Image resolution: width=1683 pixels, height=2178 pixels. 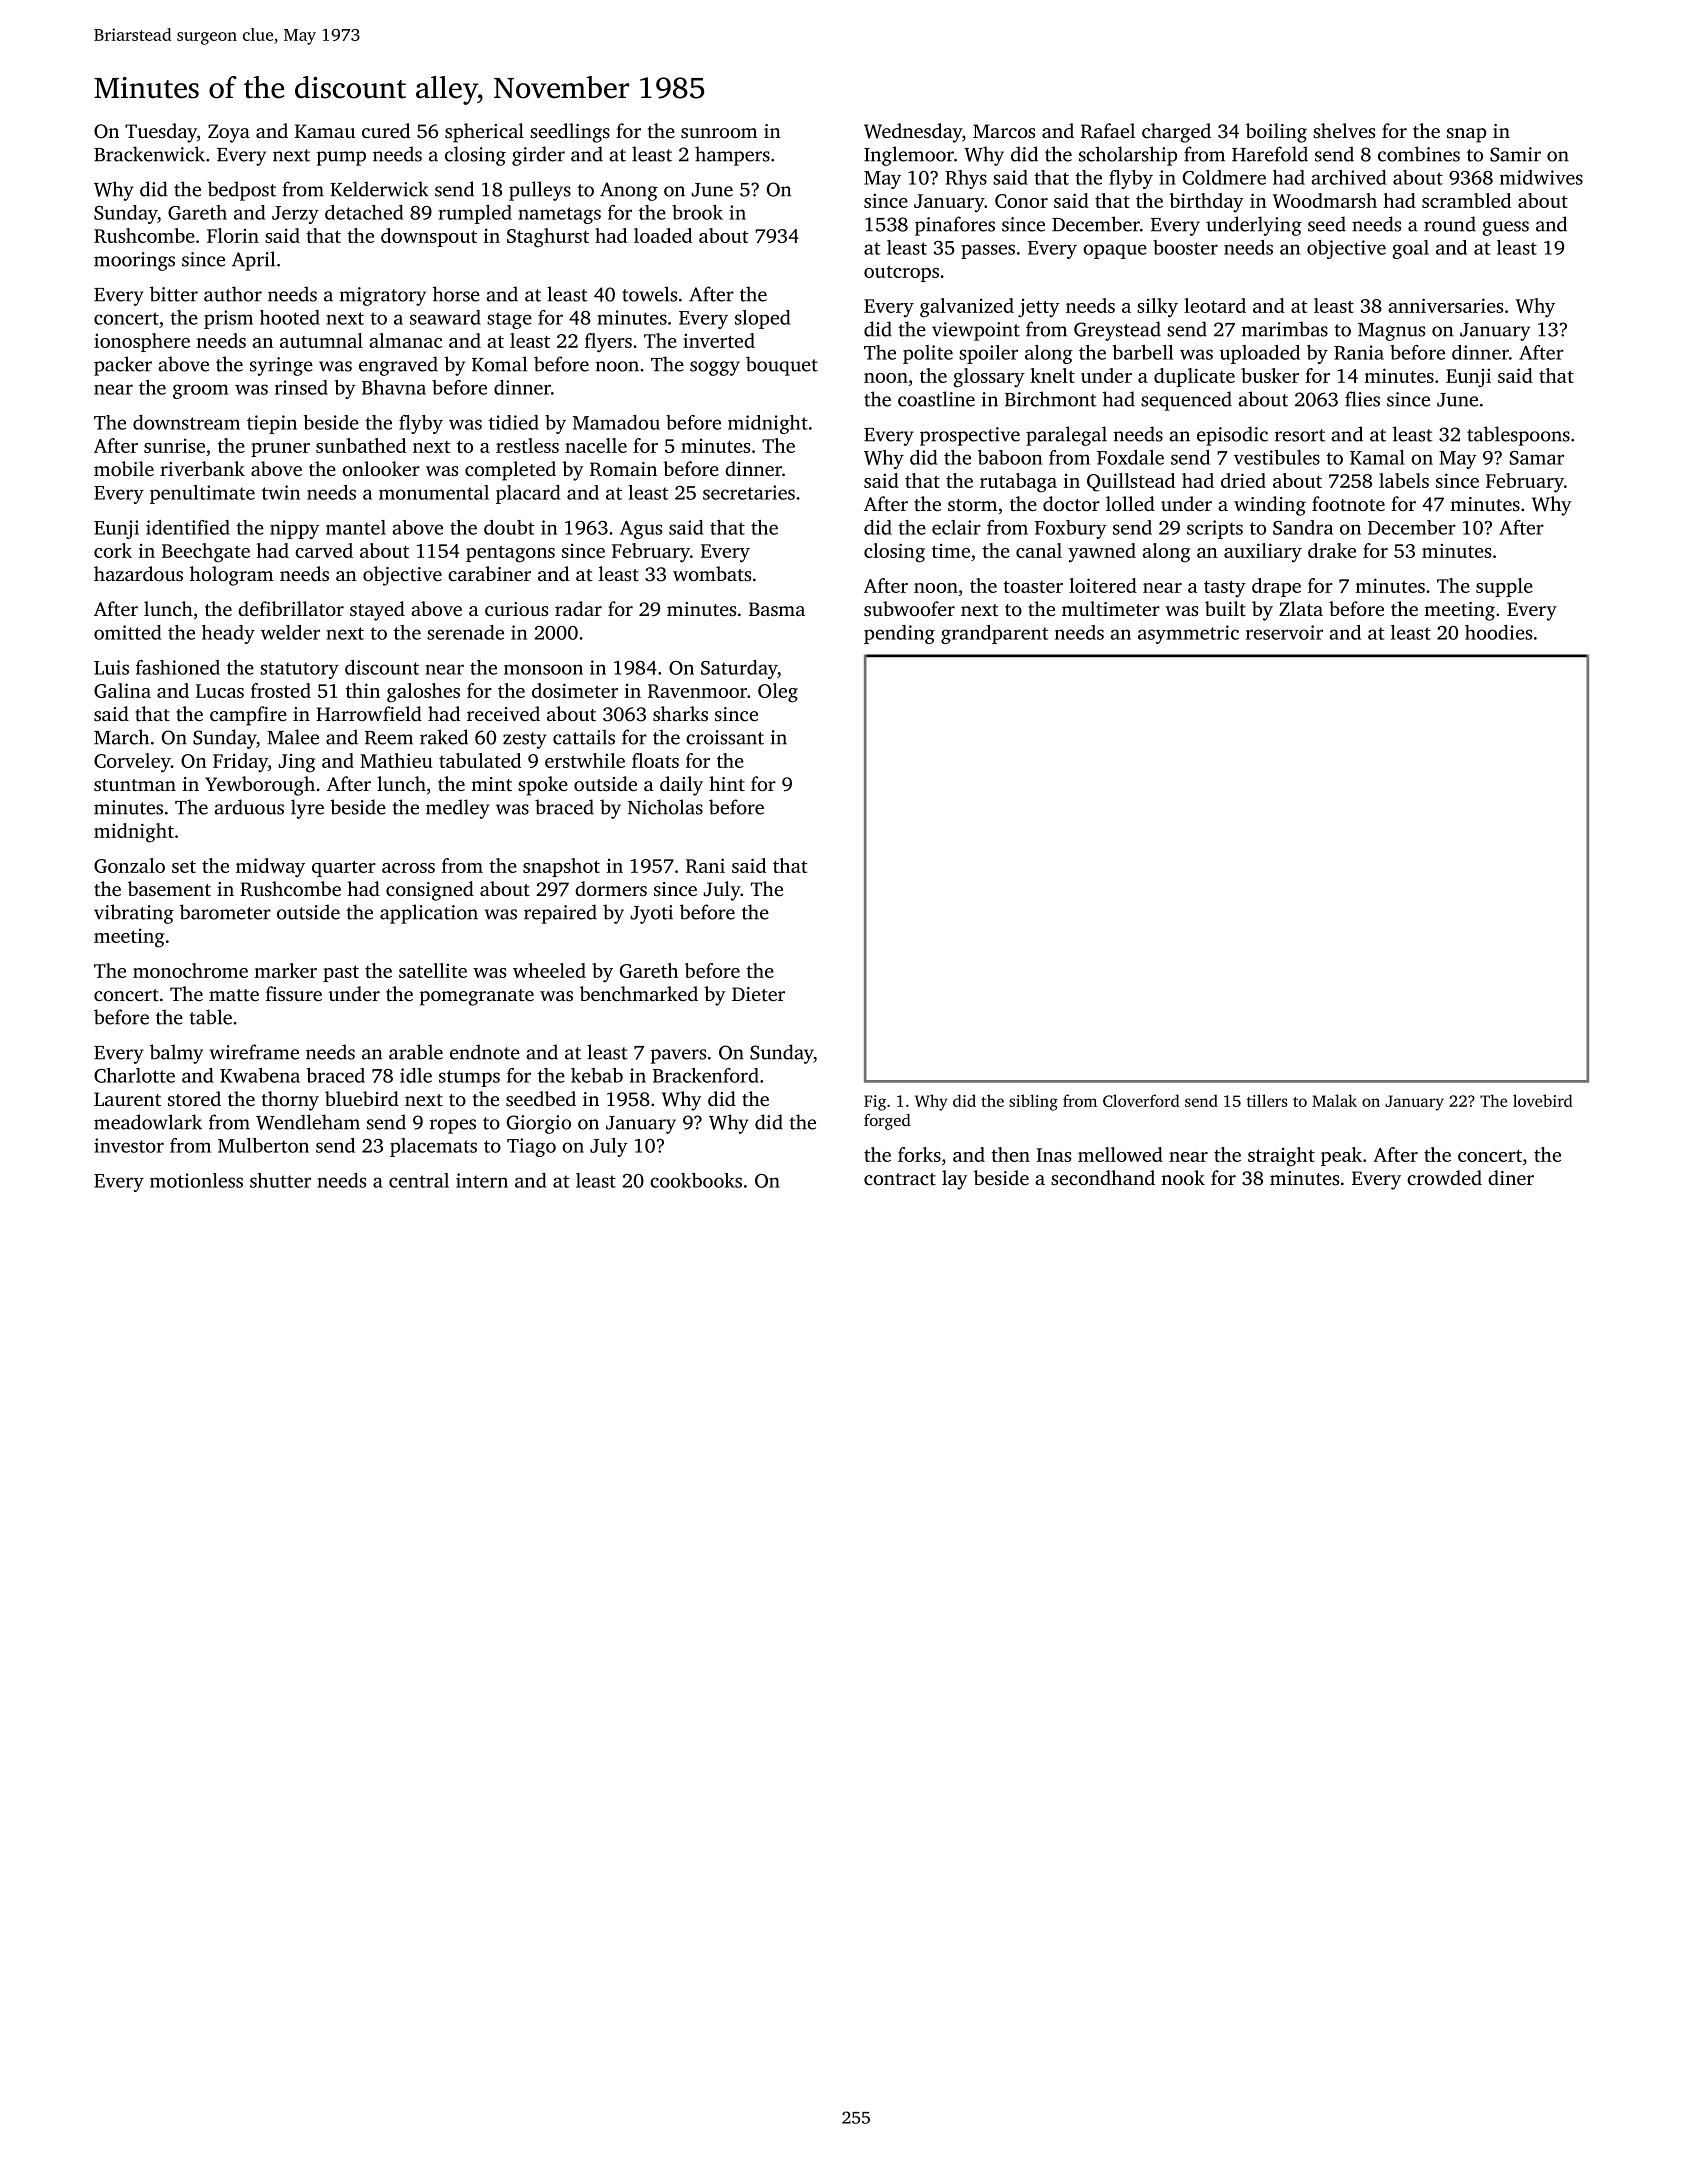 What do you see at coordinates (429, 914) in the document?
I see `application` at bounding box center [429, 914].
